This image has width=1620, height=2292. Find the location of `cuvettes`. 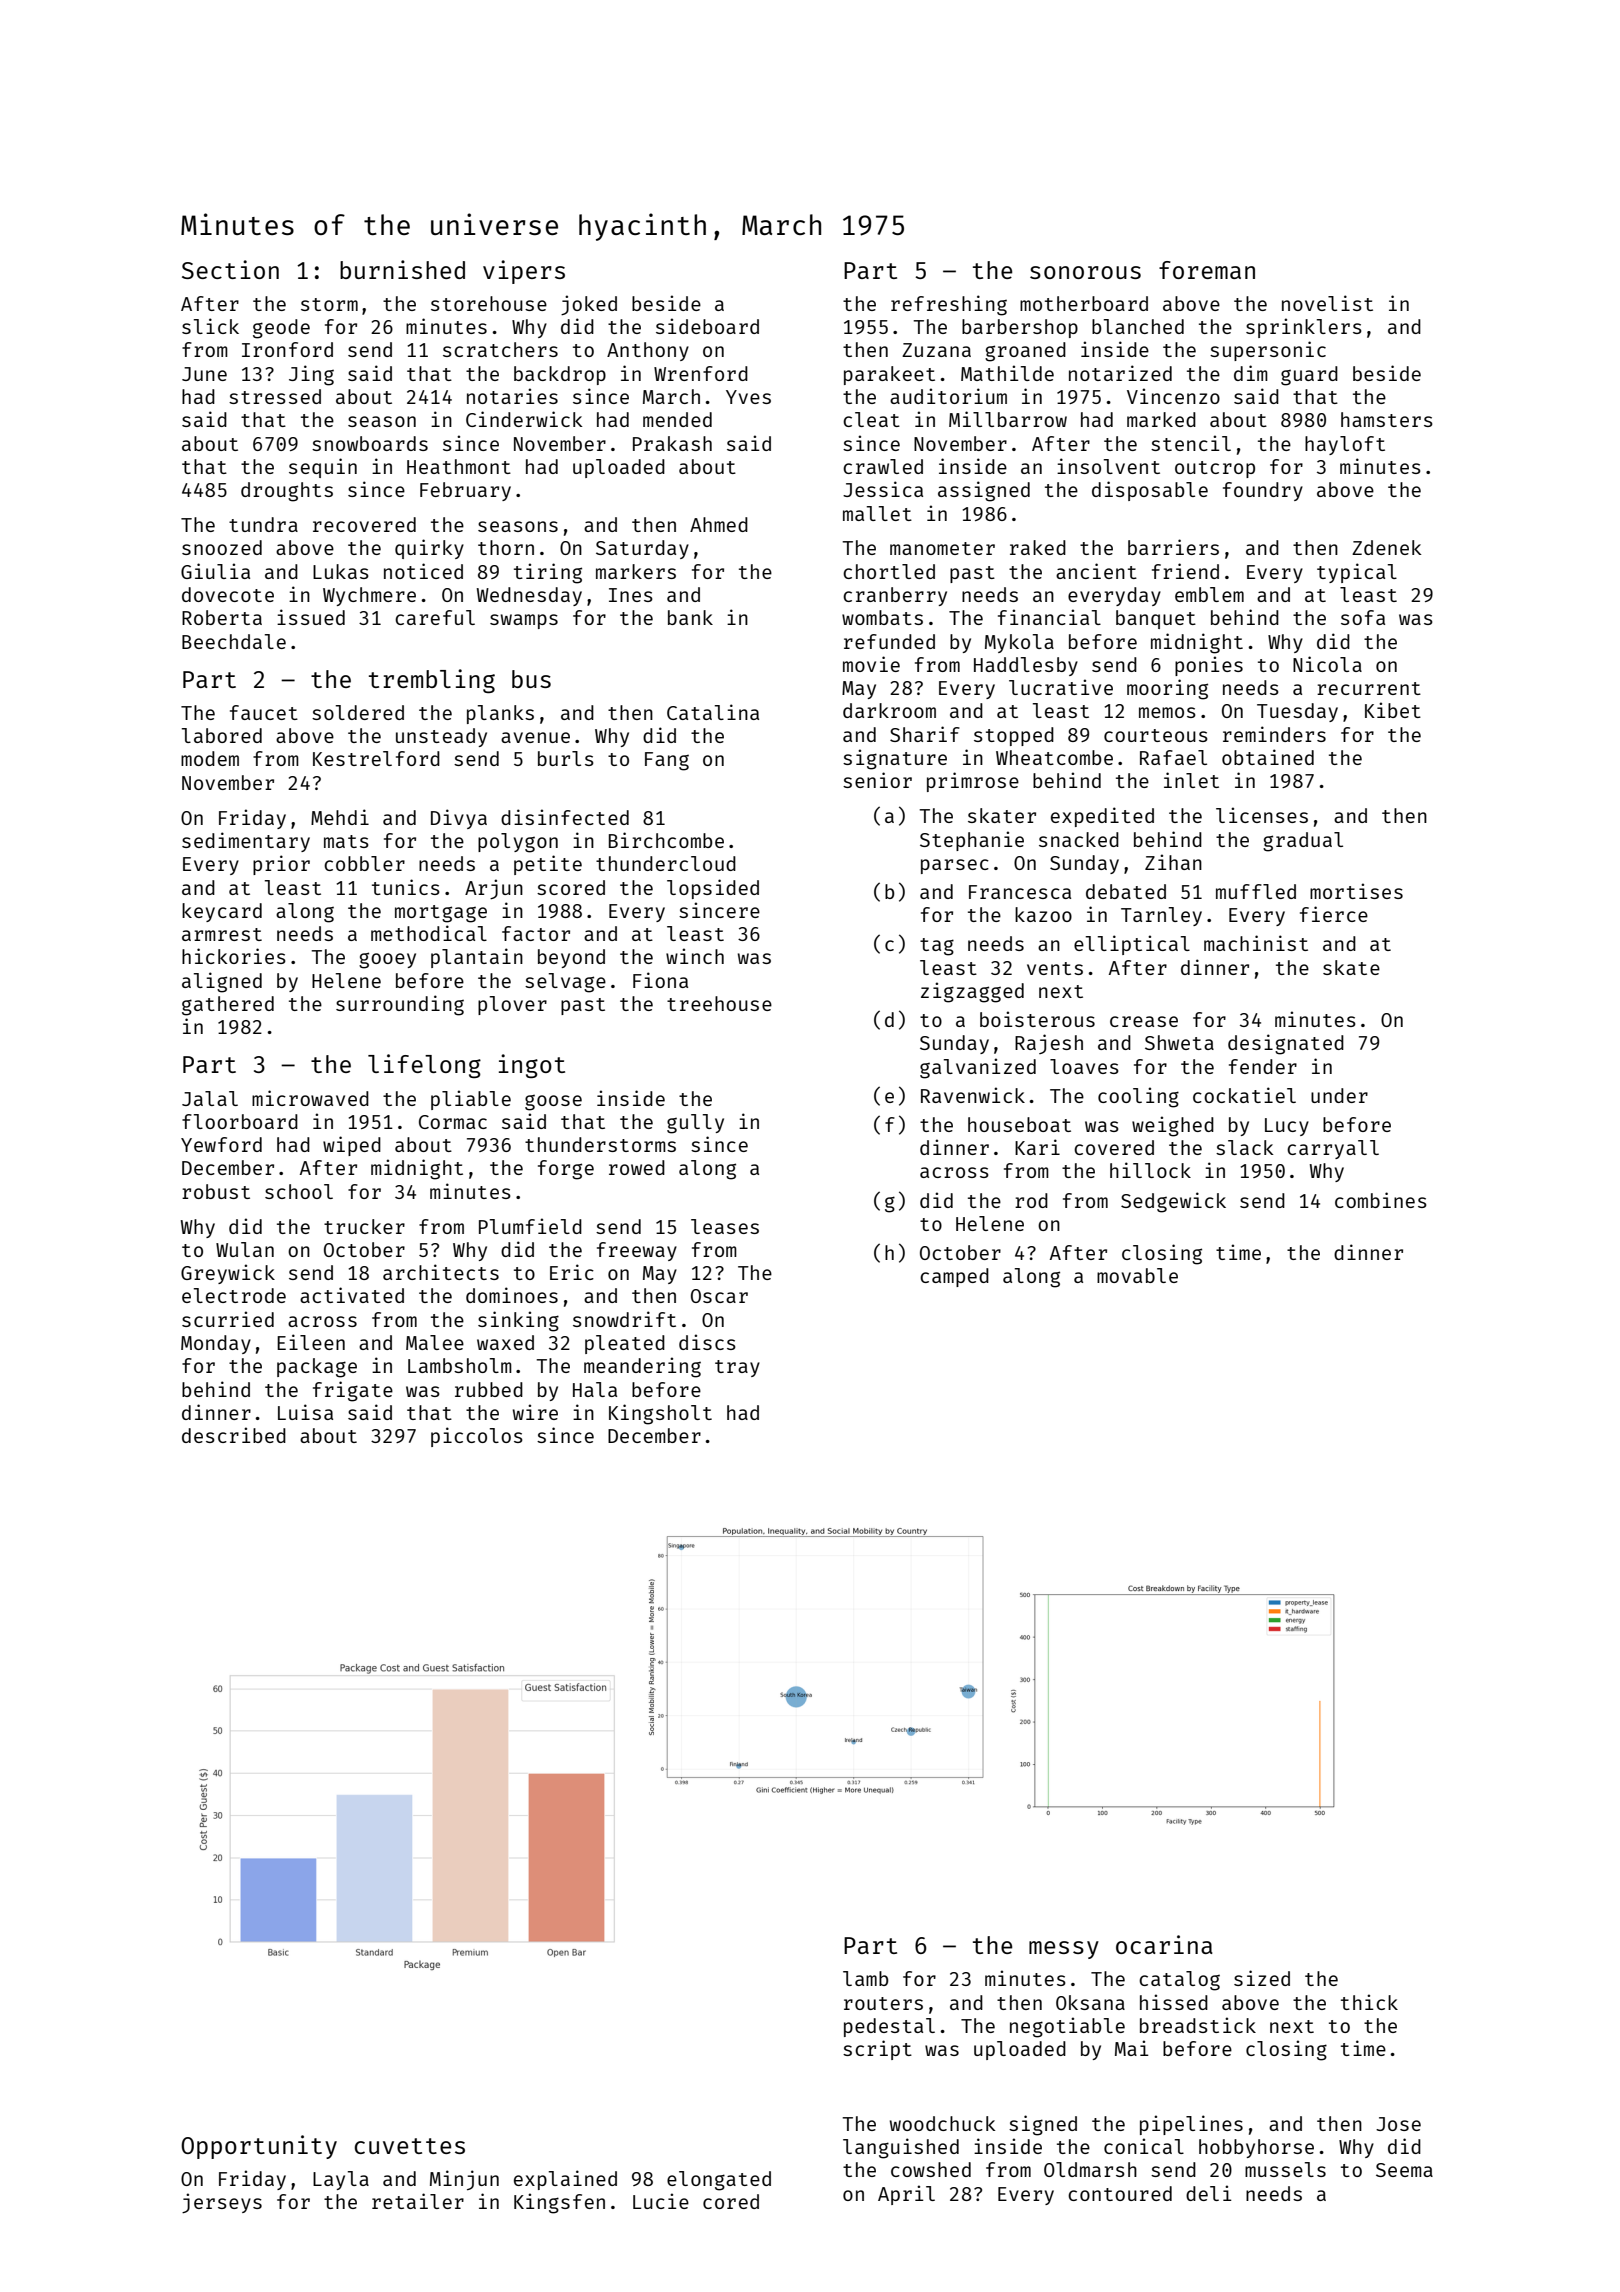

cuvettes is located at coordinates (410, 2146).
